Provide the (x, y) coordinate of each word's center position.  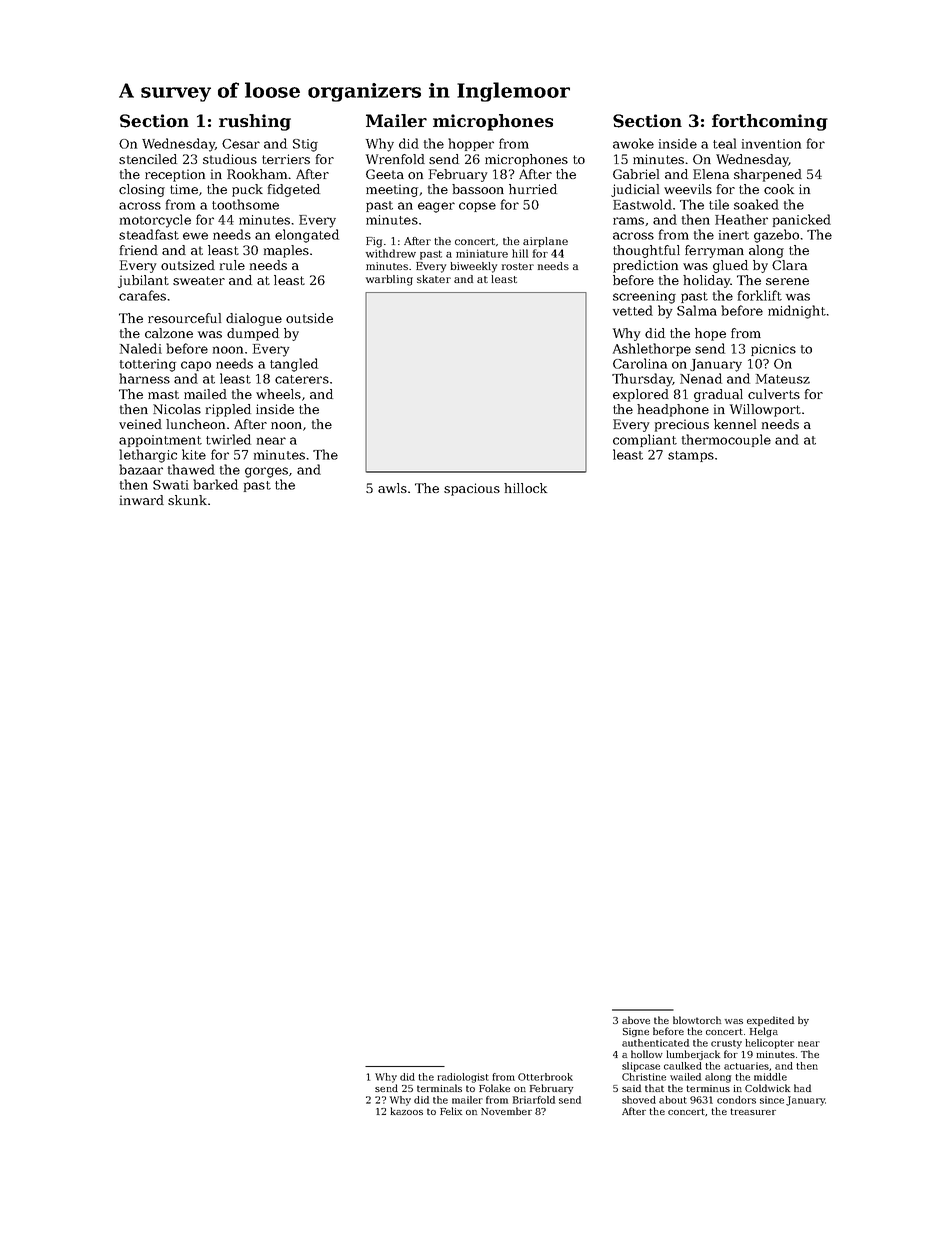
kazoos (406, 1111)
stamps (691, 456)
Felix (451, 1111)
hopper (471, 144)
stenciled (148, 159)
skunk (187, 500)
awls (392, 488)
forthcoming (770, 122)
